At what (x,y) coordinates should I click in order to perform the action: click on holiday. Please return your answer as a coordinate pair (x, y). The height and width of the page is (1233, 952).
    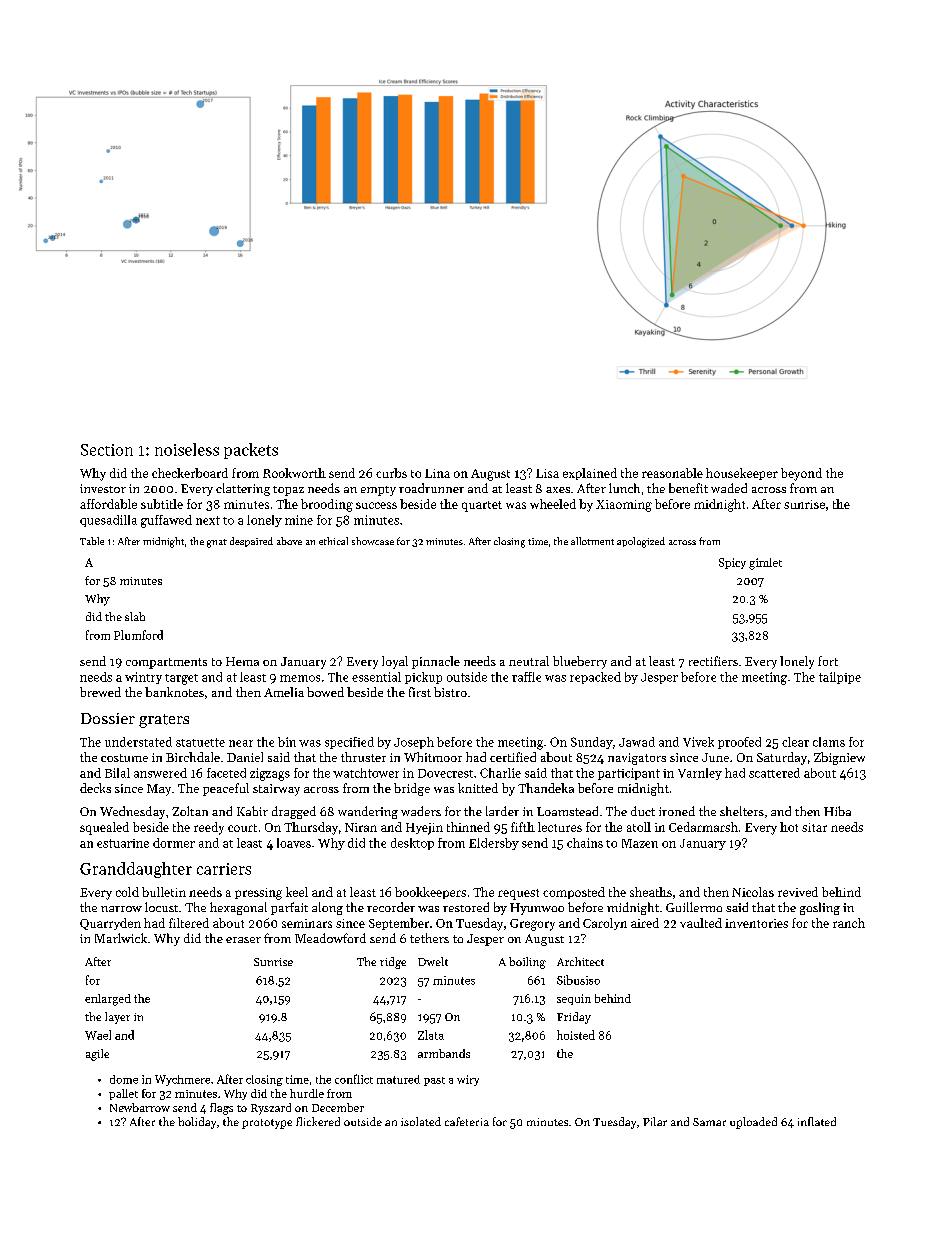
    Looking at the image, I should click on (197, 1123).
